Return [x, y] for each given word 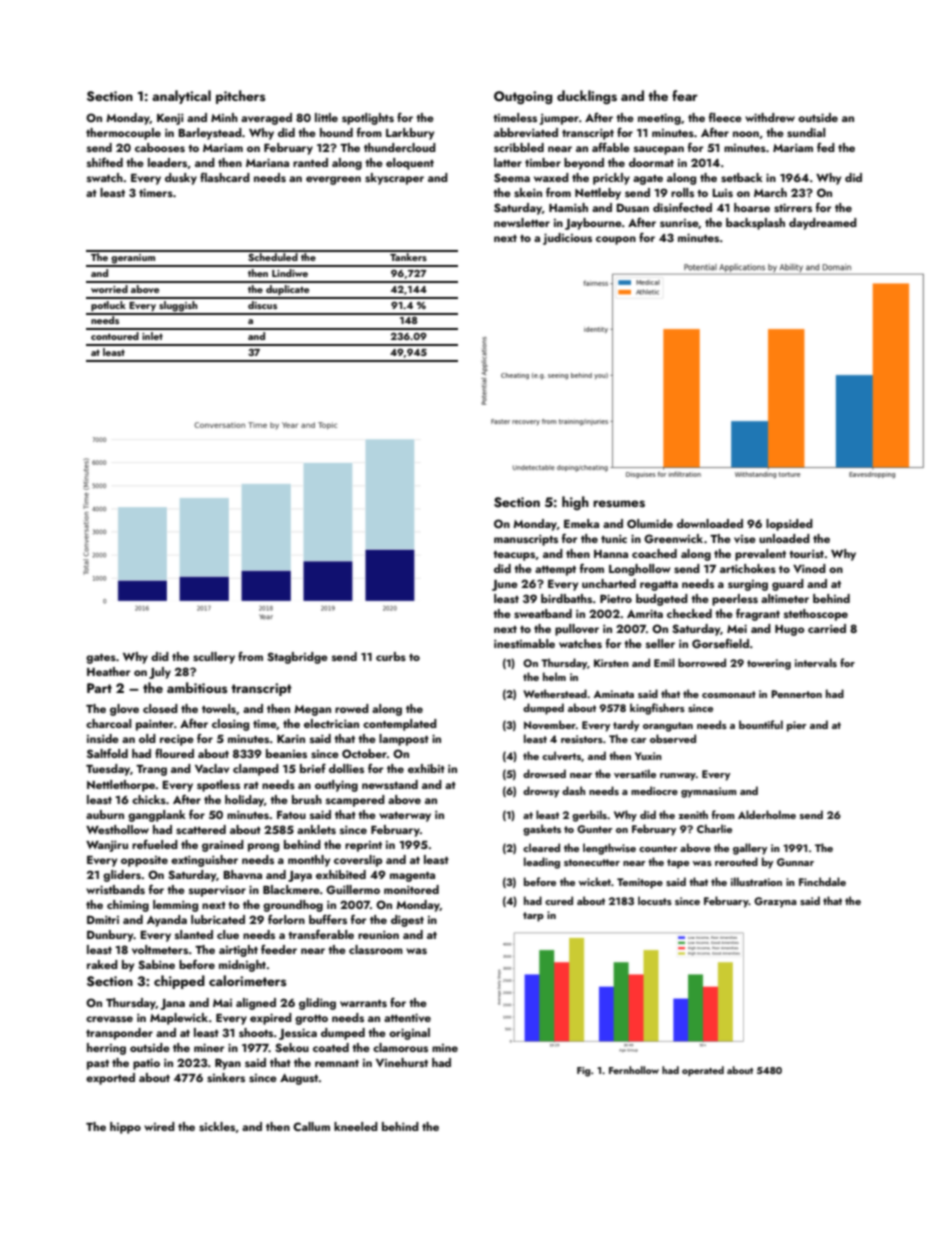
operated [703, 1071]
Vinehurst [402, 1062]
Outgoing [523, 97]
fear [685, 95]
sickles [217, 1126]
